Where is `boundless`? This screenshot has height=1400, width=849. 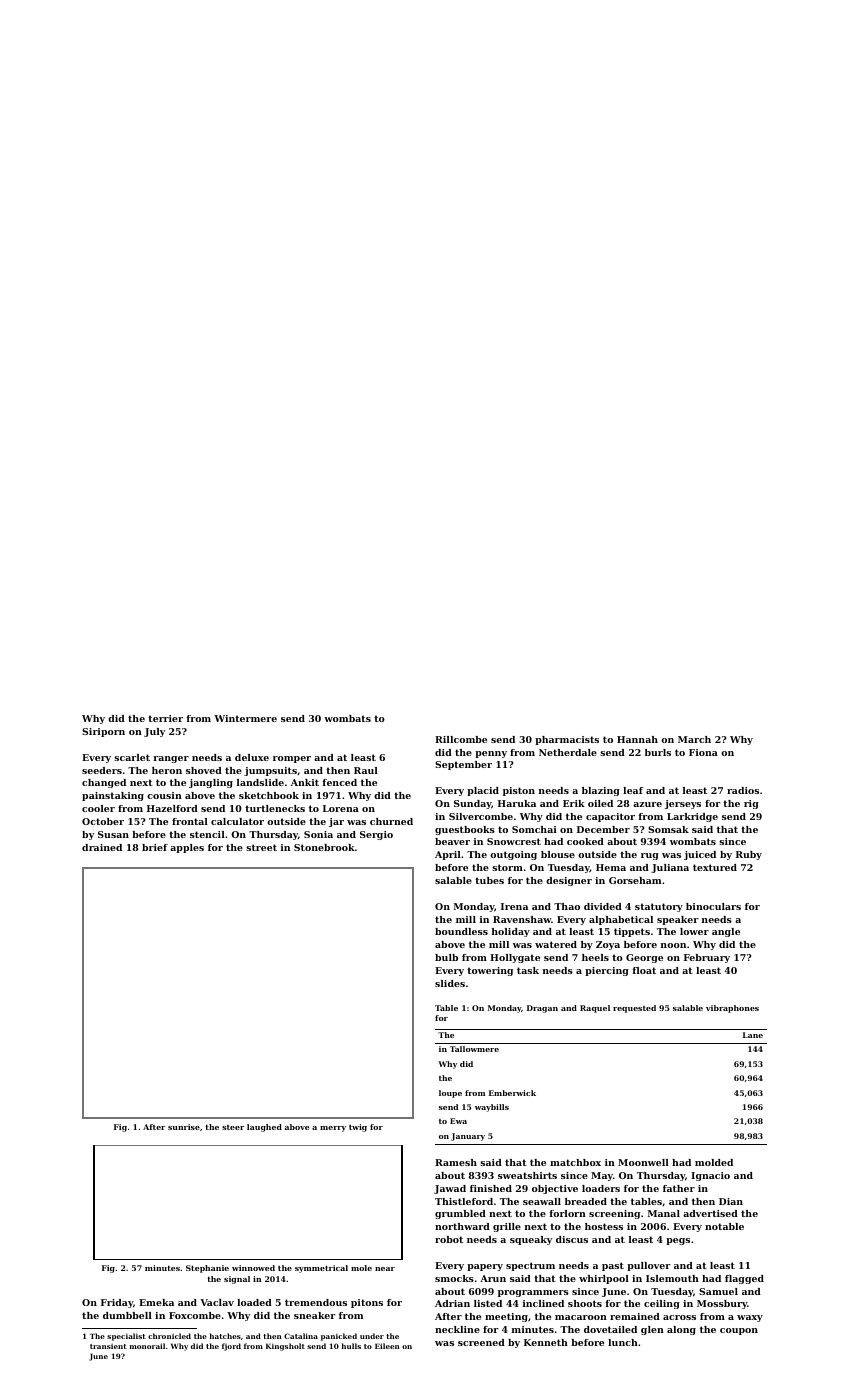 boundless is located at coordinates (461, 931).
